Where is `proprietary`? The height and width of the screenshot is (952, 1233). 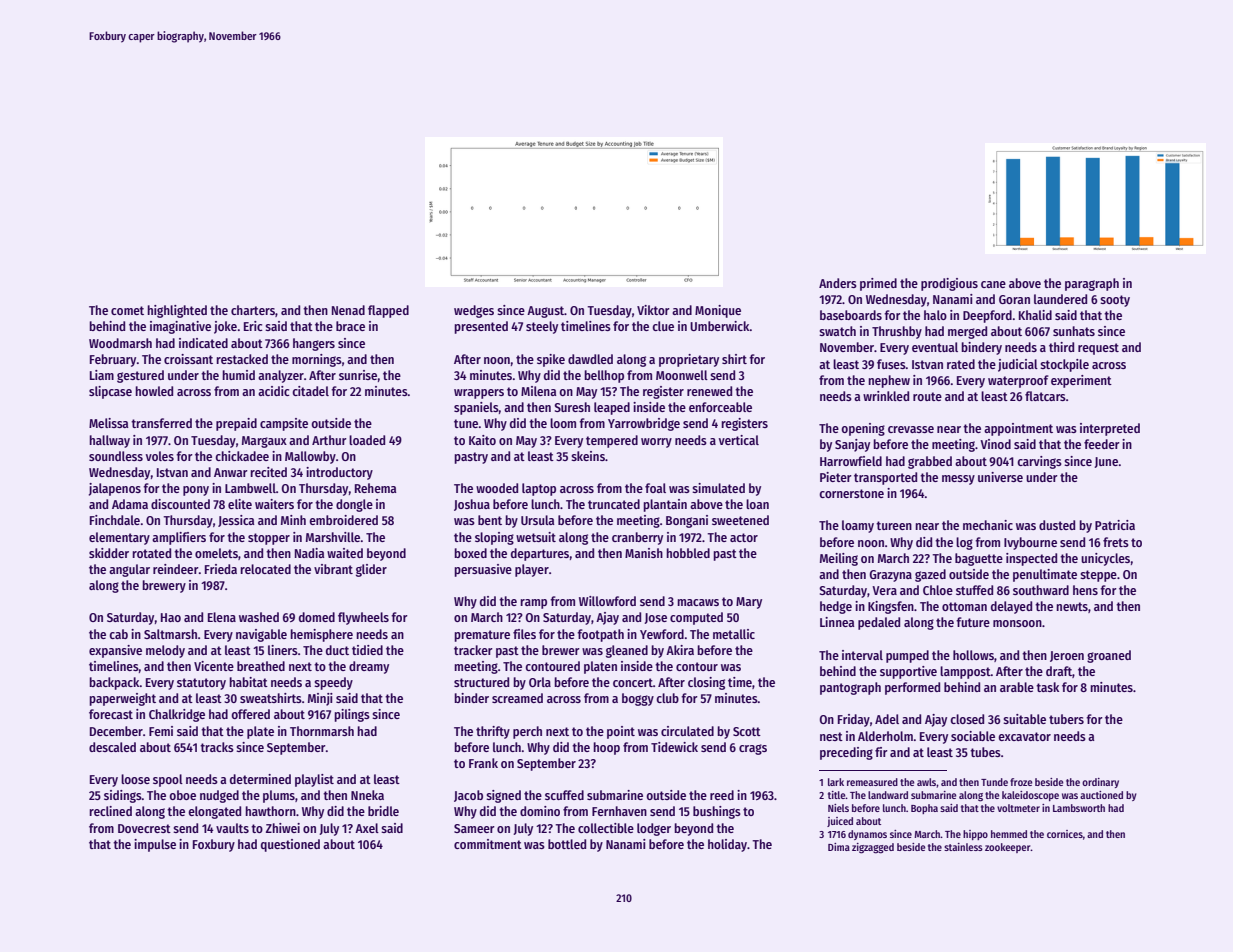
proprietary is located at coordinates (689, 360).
